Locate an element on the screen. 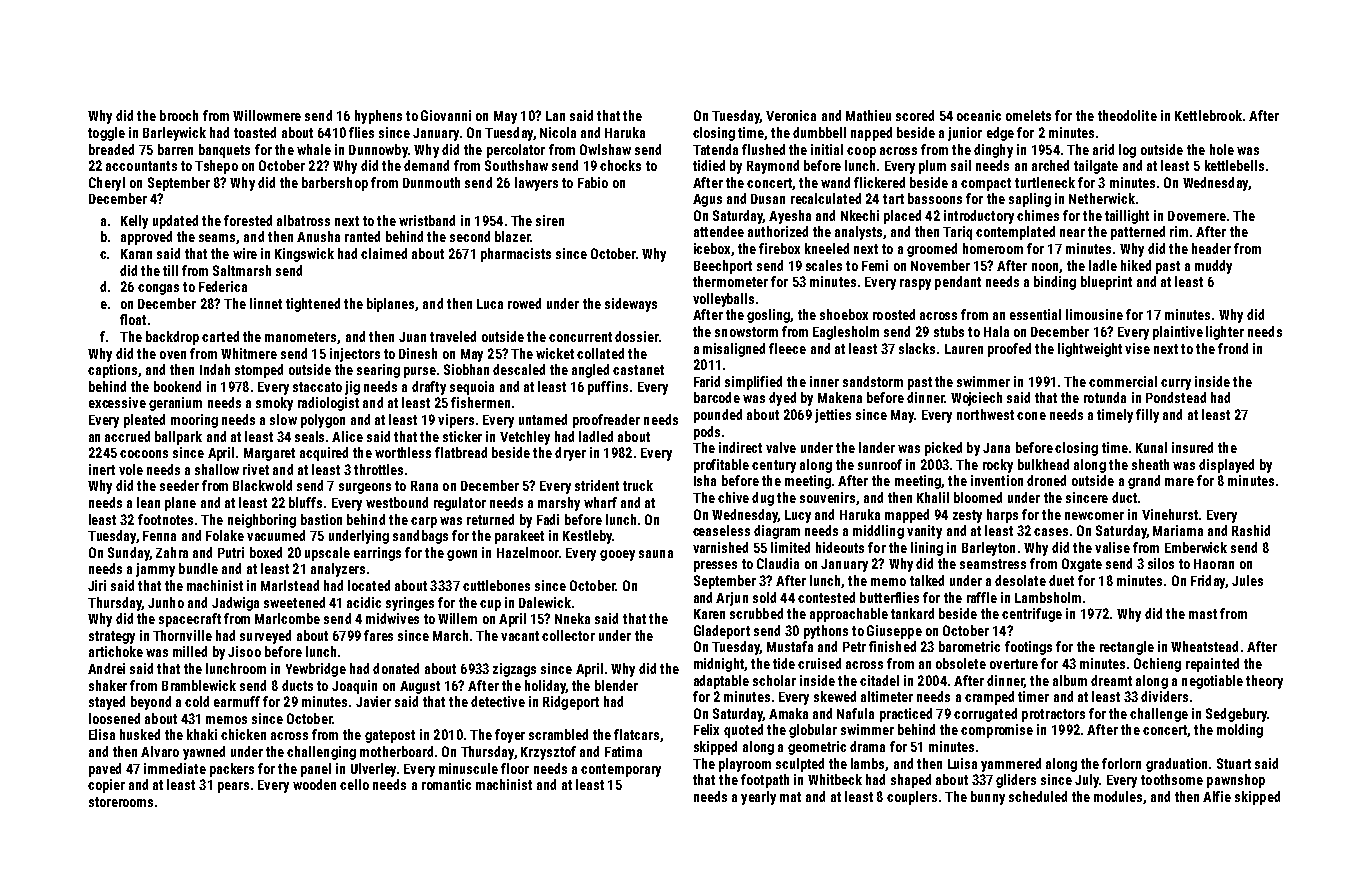  beyond is located at coordinates (151, 703).
